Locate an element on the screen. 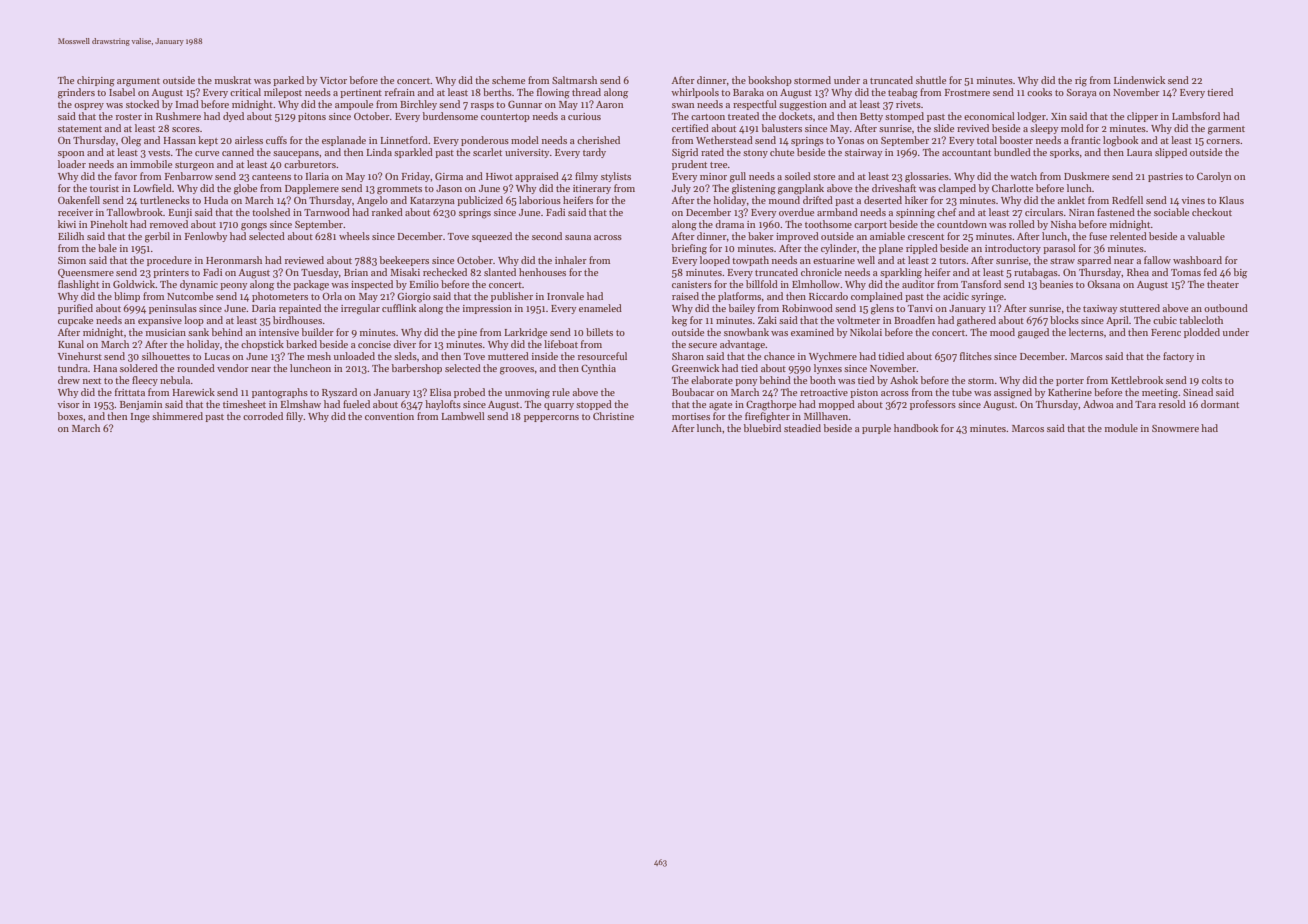 The width and height of the screenshot is (1308, 924). theater is located at coordinates (1223, 284).
